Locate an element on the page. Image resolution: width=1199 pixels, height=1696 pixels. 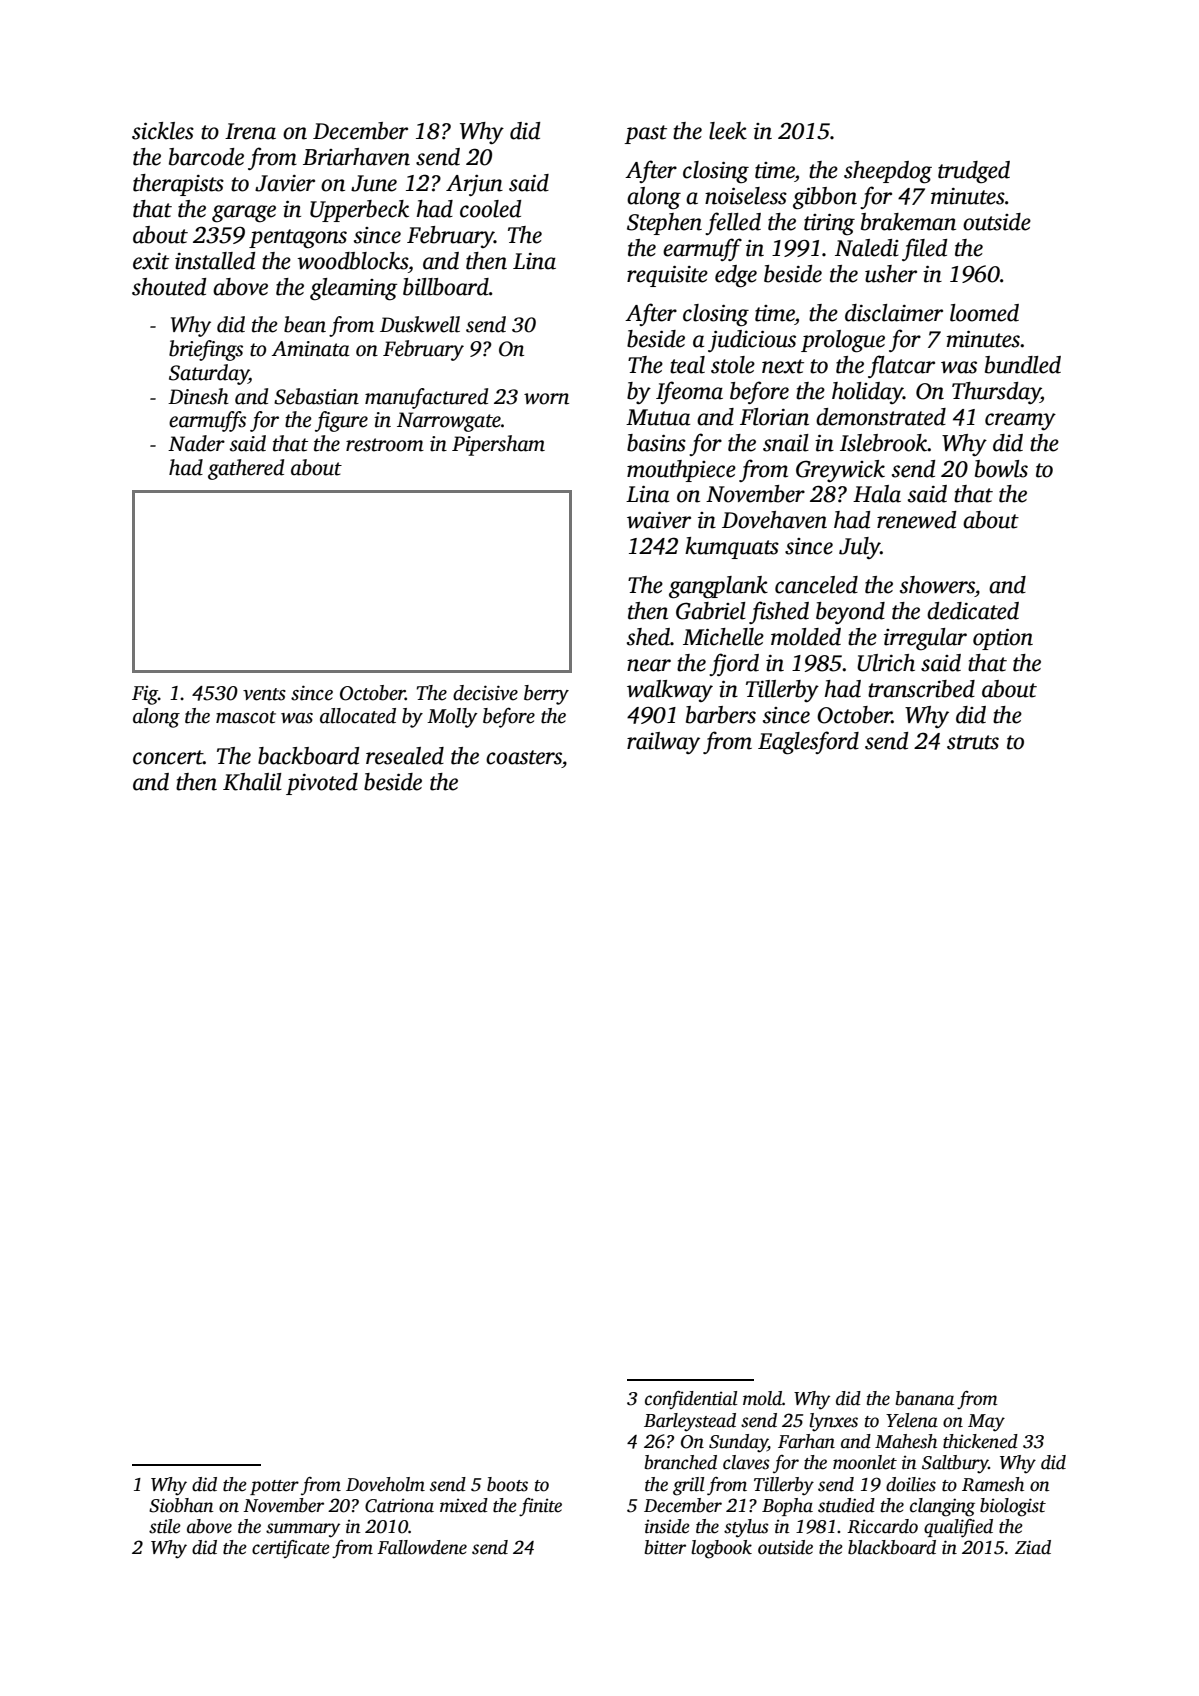
Siobhan is located at coordinates (181, 1505).
